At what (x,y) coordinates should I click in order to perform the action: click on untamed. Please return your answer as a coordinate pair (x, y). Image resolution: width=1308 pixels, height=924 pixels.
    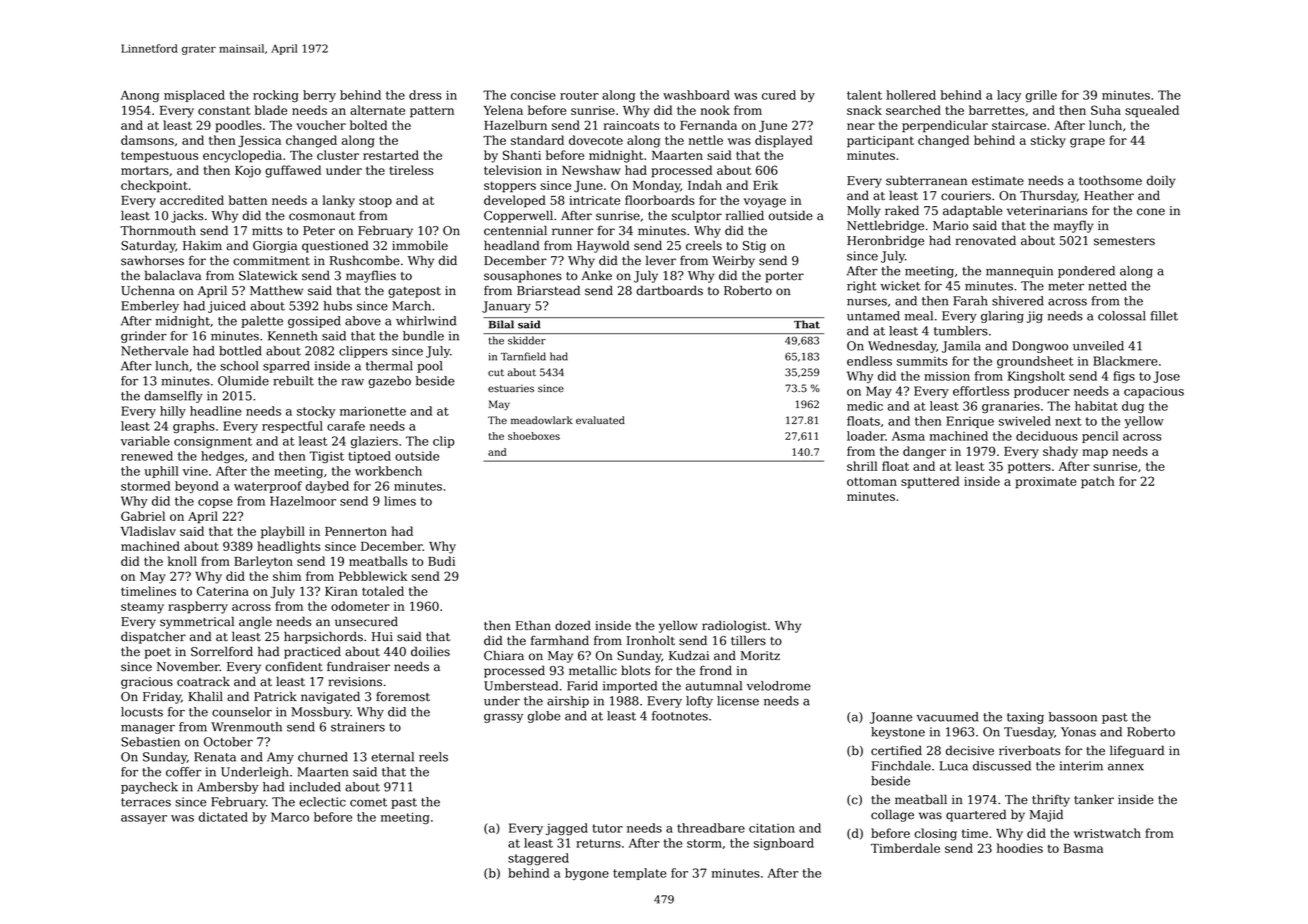
    Looking at the image, I should click on (873, 316).
